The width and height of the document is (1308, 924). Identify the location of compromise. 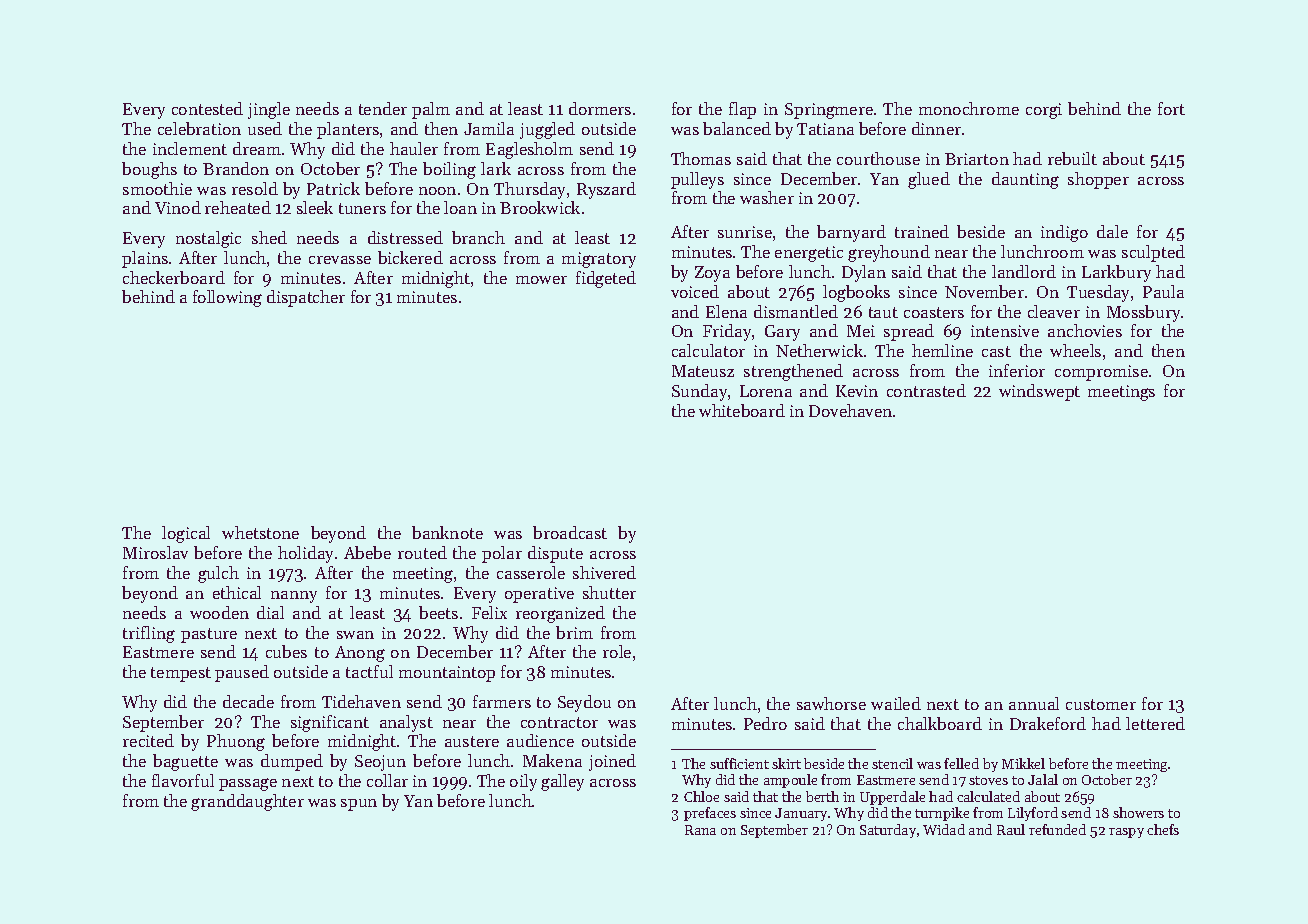
(1101, 373).
